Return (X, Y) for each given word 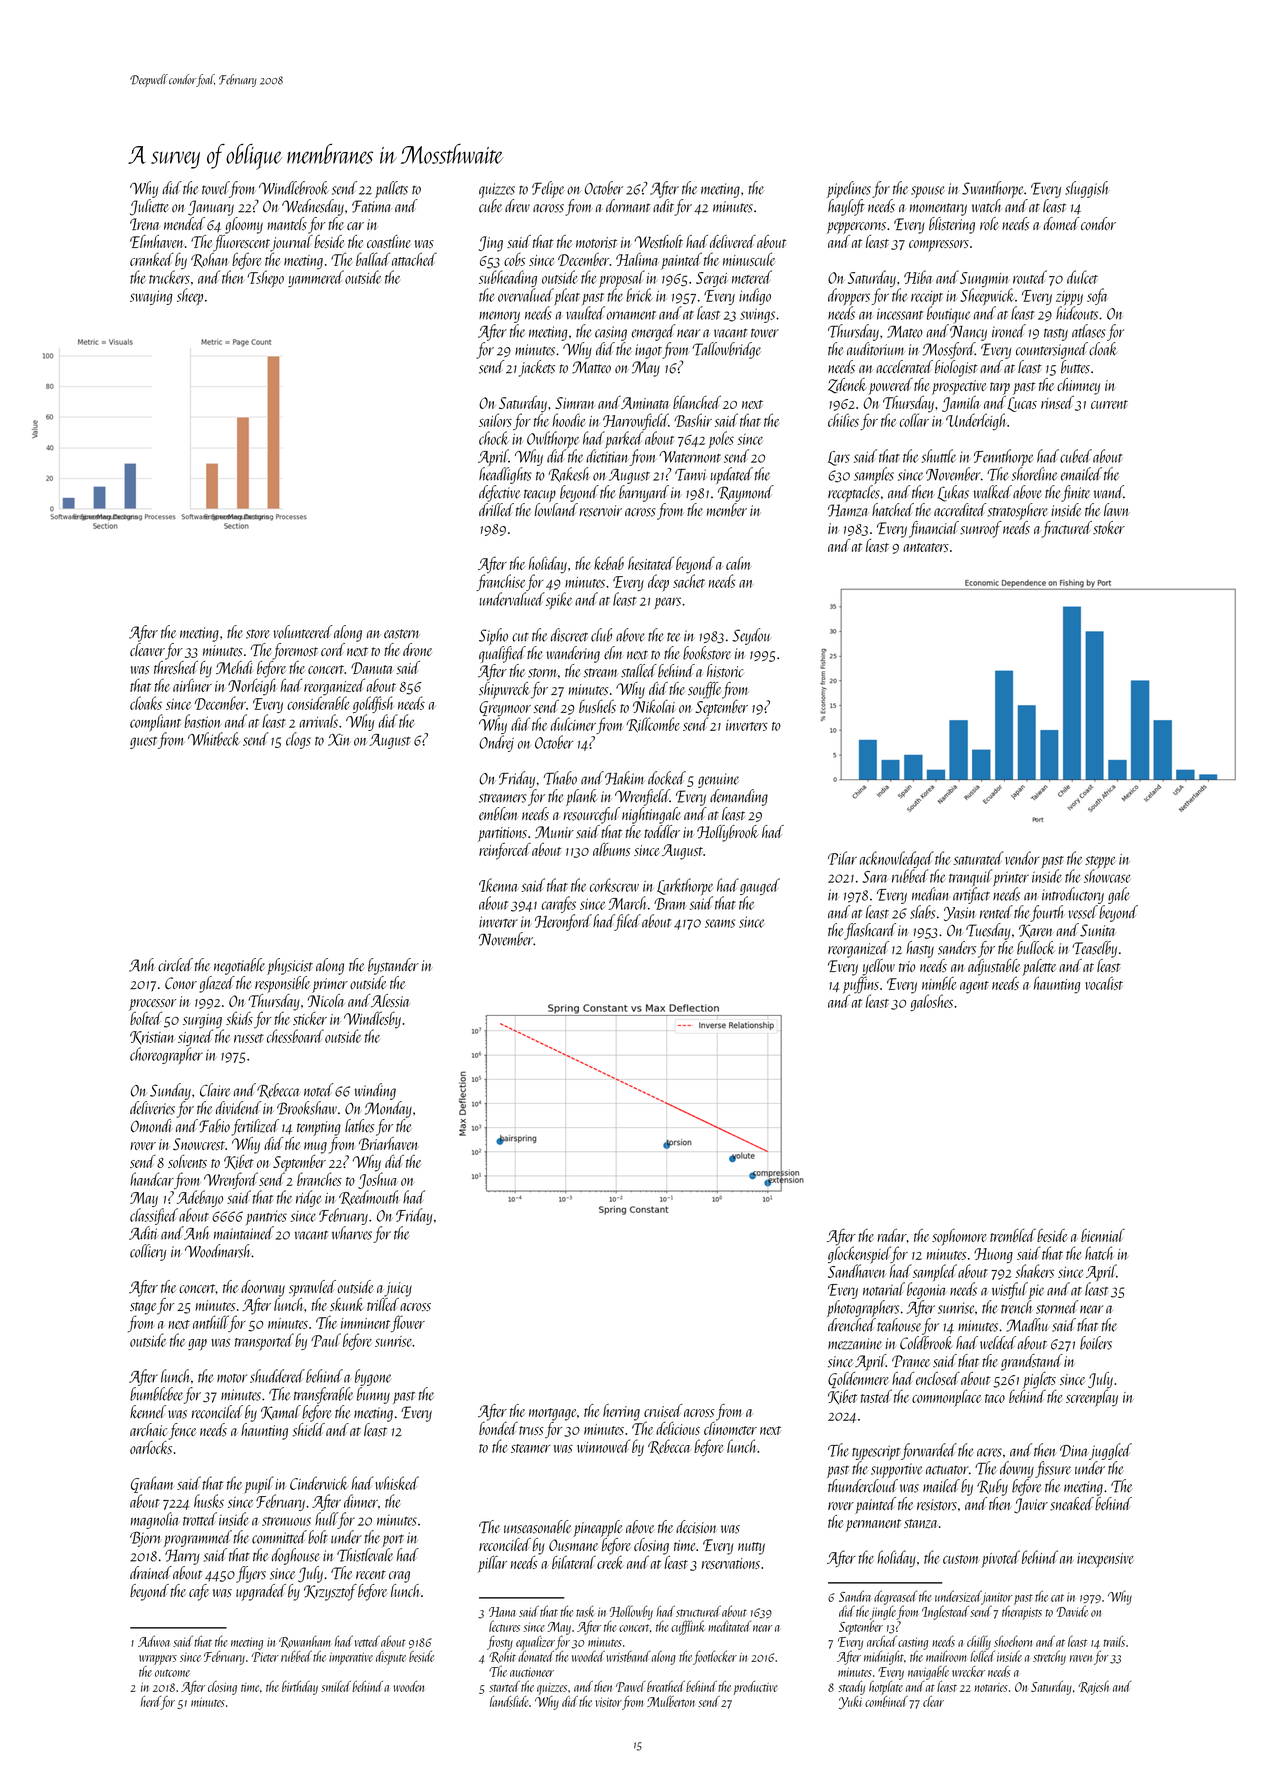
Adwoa (154, 1641)
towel (215, 188)
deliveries (152, 1108)
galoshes (931, 1002)
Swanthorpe (992, 189)
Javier (1031, 1506)
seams (720, 923)
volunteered (303, 632)
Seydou (751, 636)
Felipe (548, 189)
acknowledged (897, 859)
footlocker (715, 1657)
